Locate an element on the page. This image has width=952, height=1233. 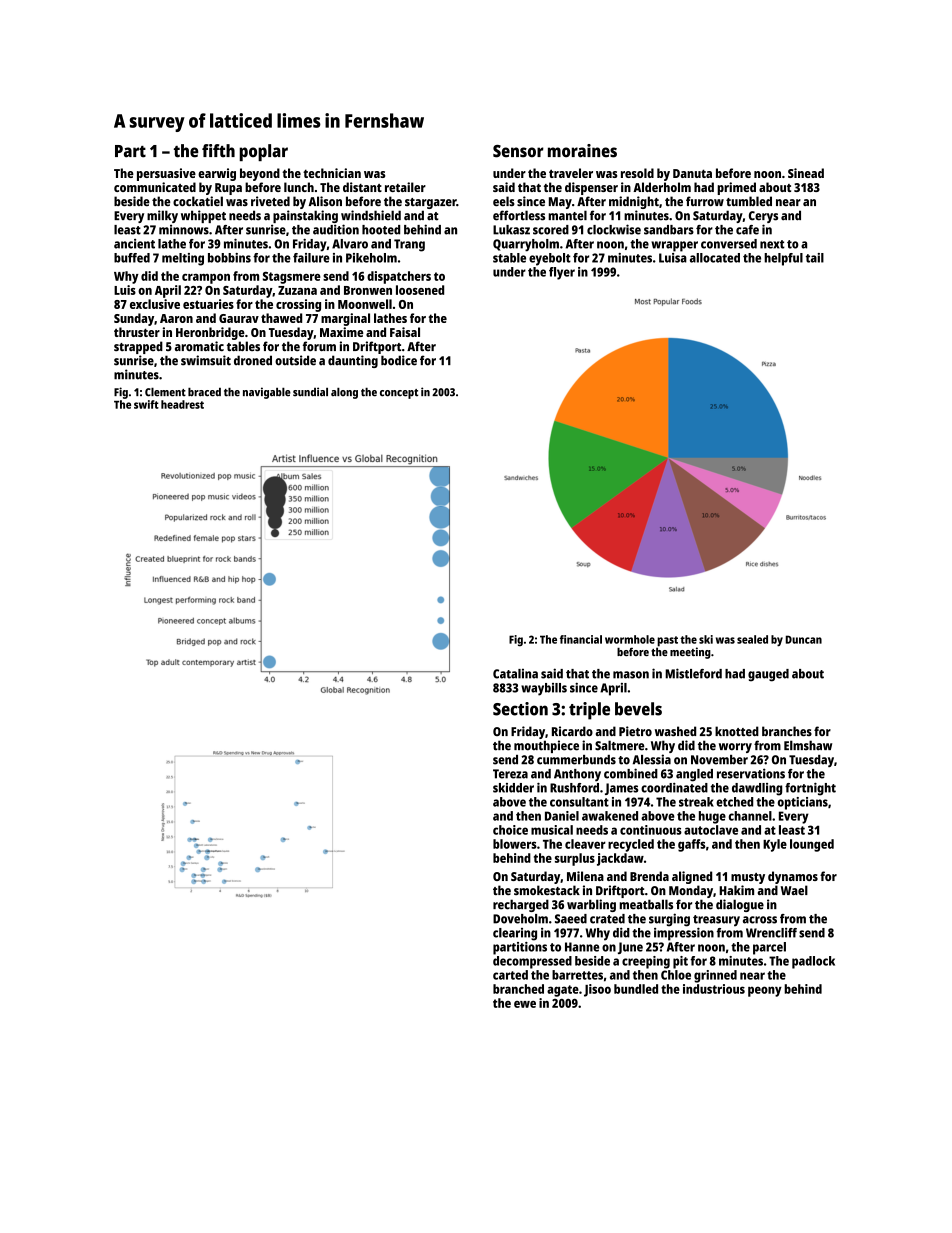
allocated is located at coordinates (715, 258).
